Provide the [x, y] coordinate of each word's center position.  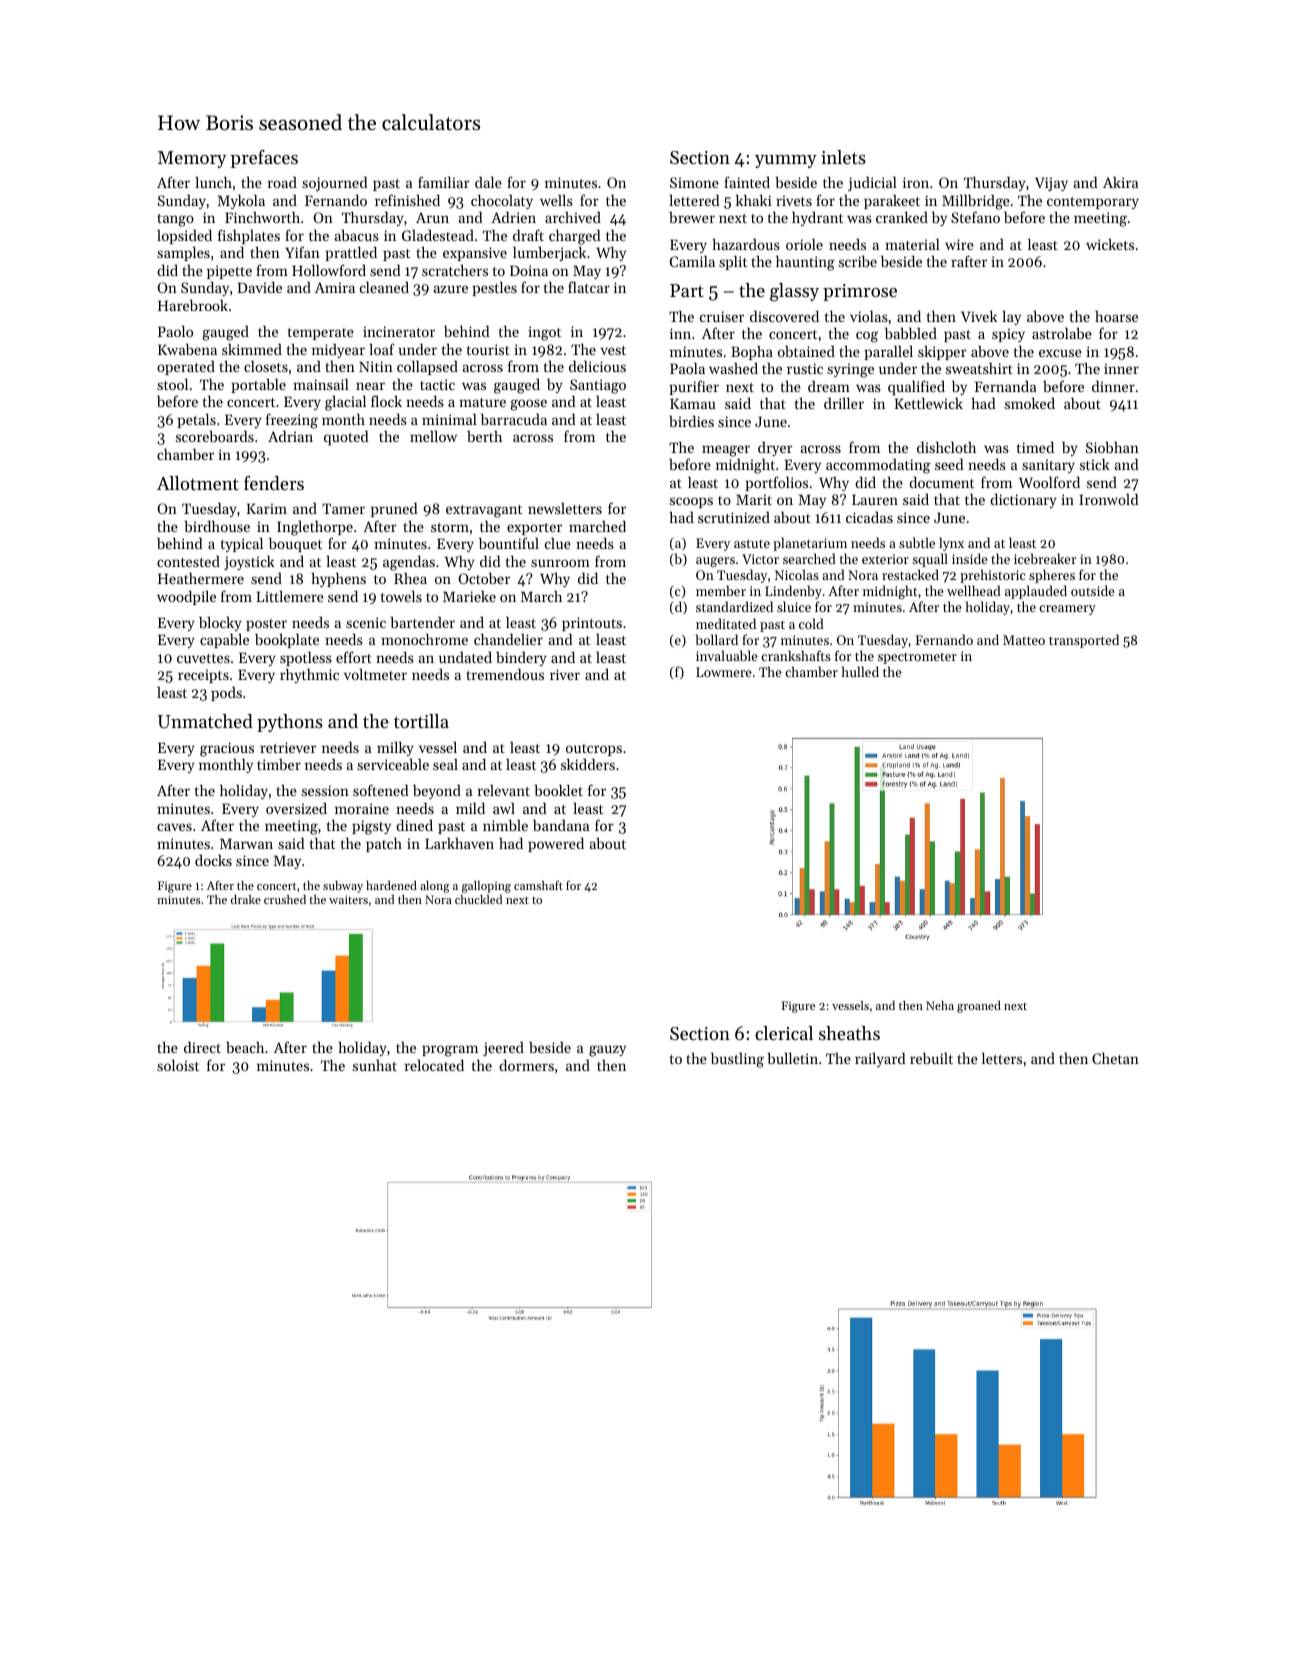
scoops [691, 502]
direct [202, 1047]
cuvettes [203, 658]
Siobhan [1112, 447]
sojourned [335, 183]
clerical [784, 1033]
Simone [694, 182]
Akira [1120, 182]
